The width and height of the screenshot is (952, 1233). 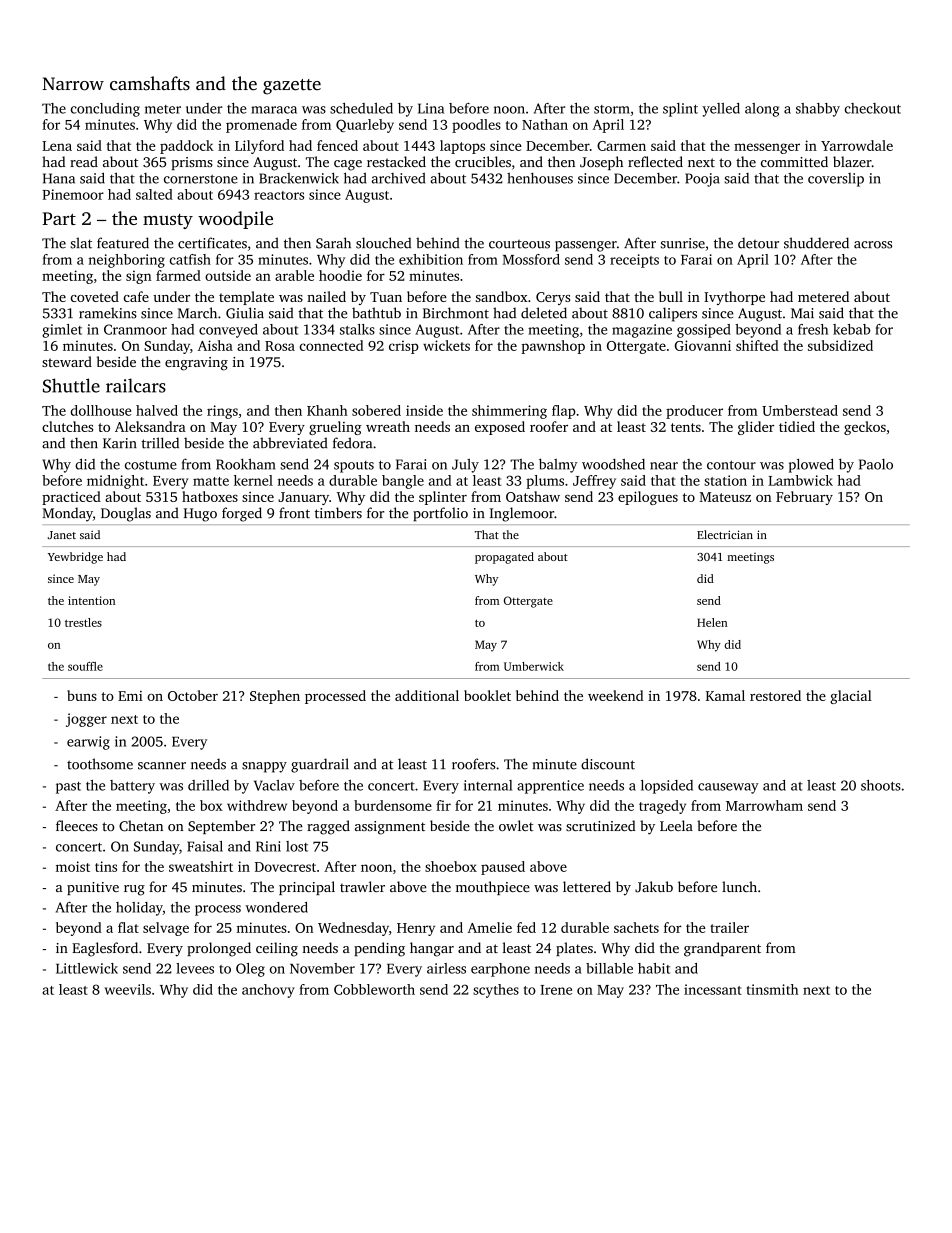 I want to click on checkout, so click(x=873, y=108).
